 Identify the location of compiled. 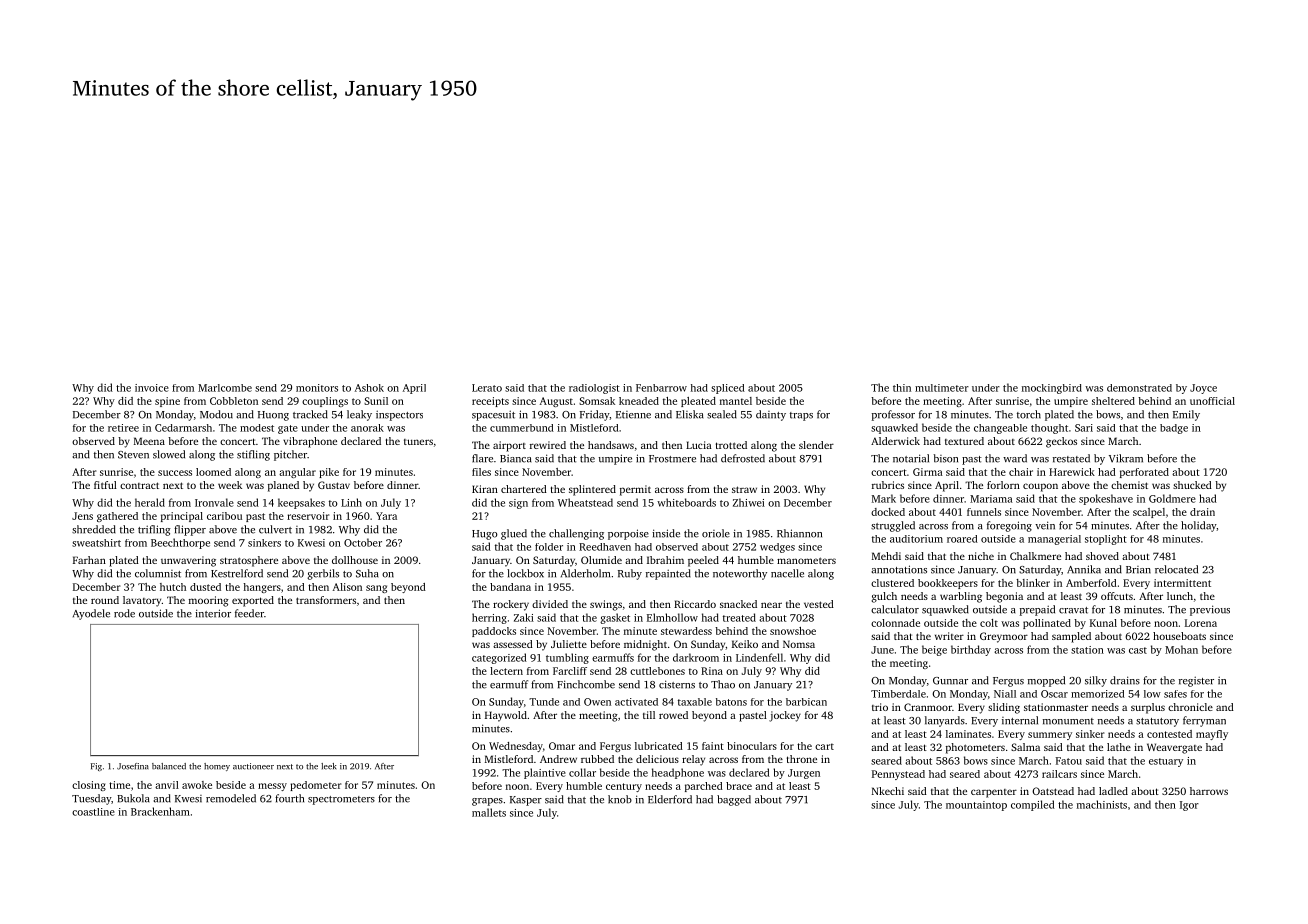
(1033, 805).
